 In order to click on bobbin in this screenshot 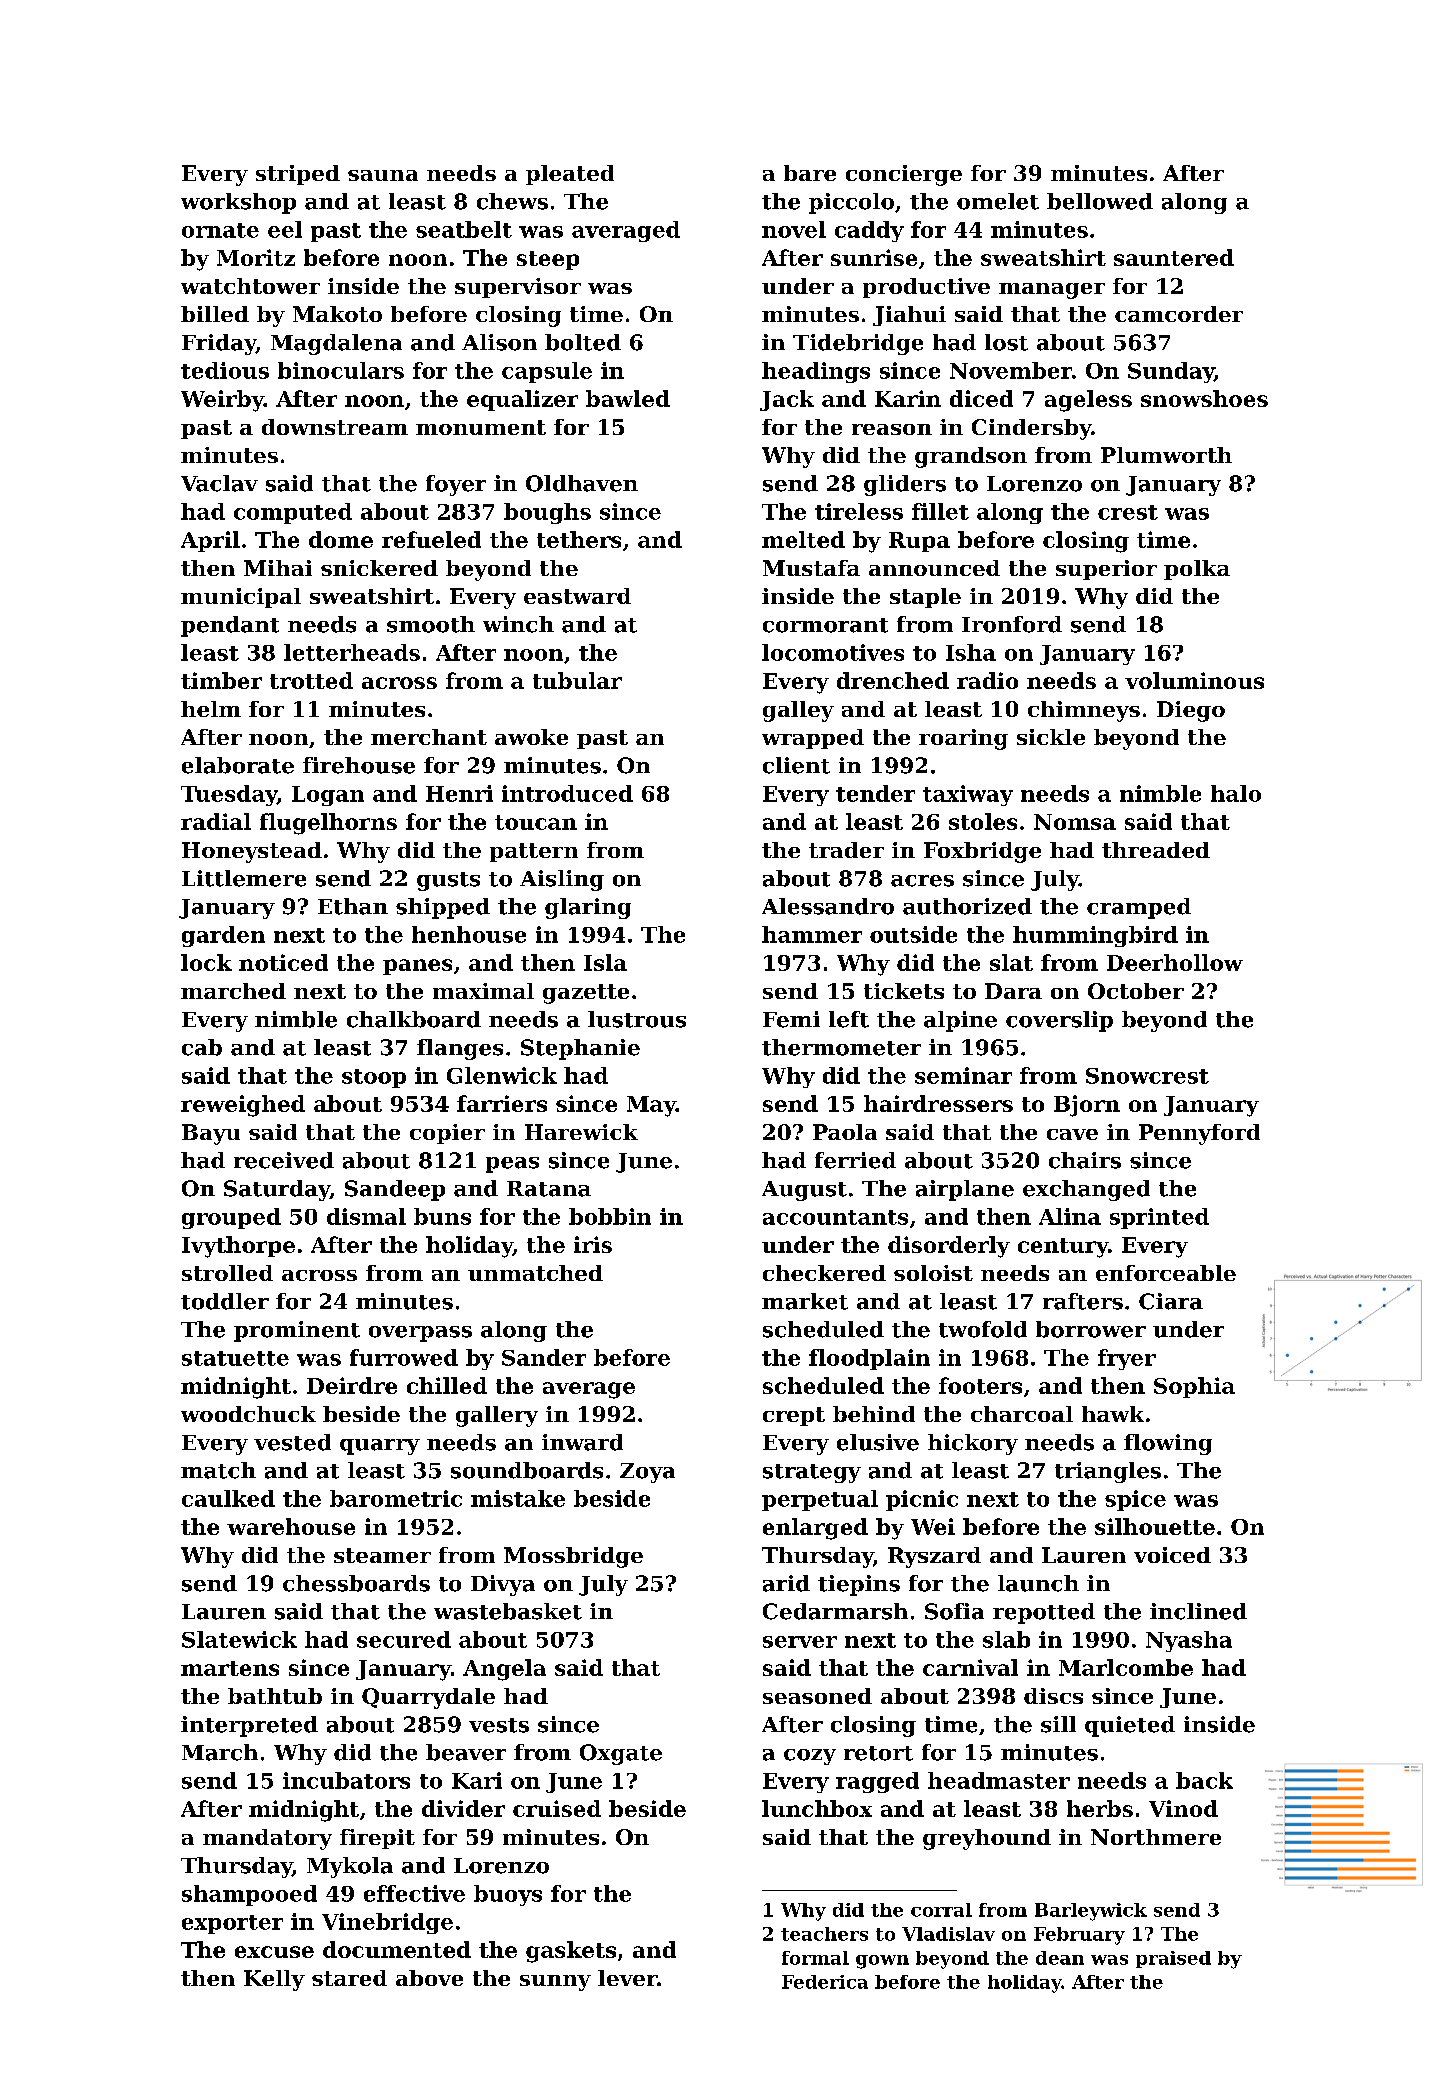, I will do `click(610, 1216)`.
